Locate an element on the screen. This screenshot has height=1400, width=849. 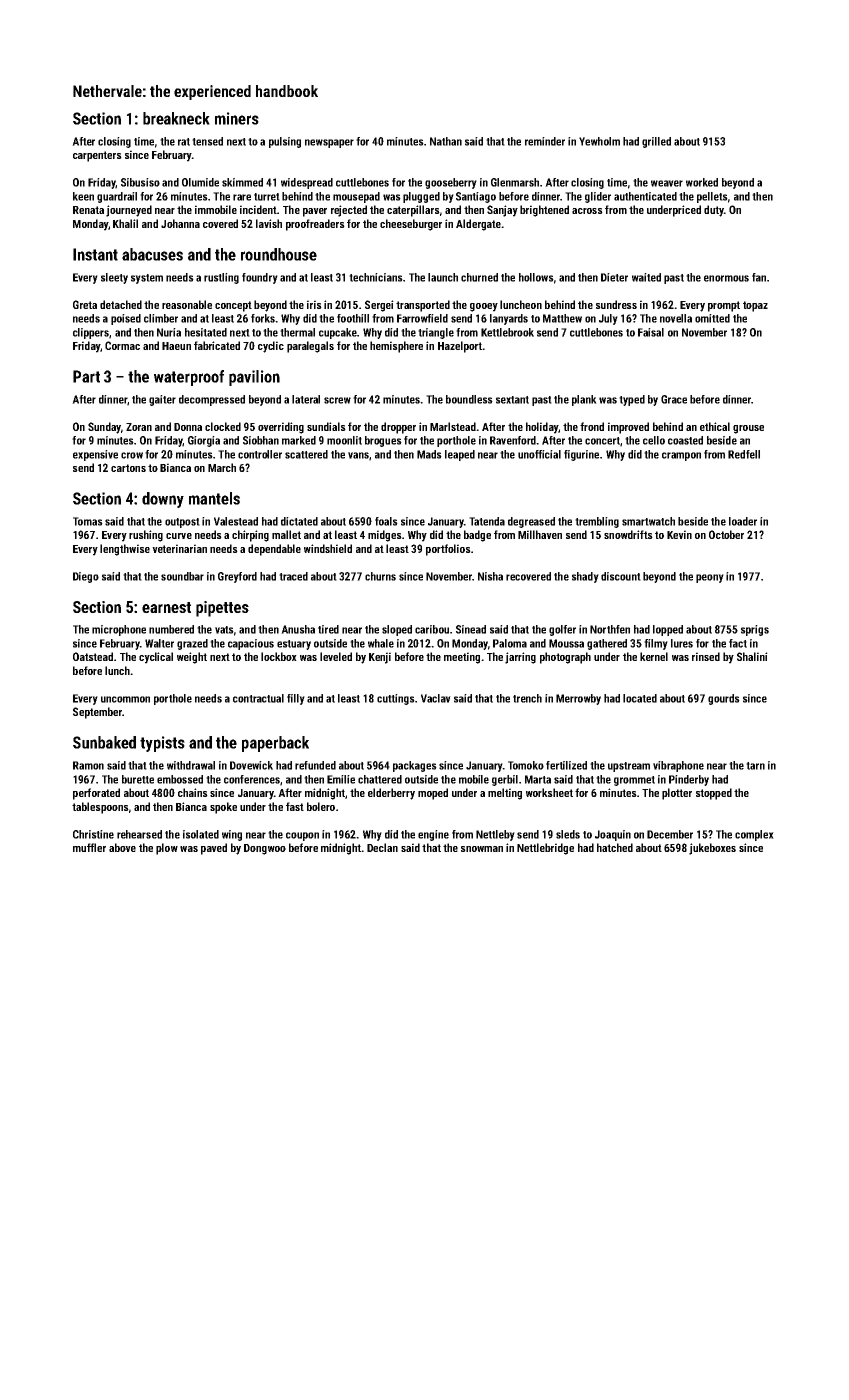
triangle is located at coordinates (436, 333).
